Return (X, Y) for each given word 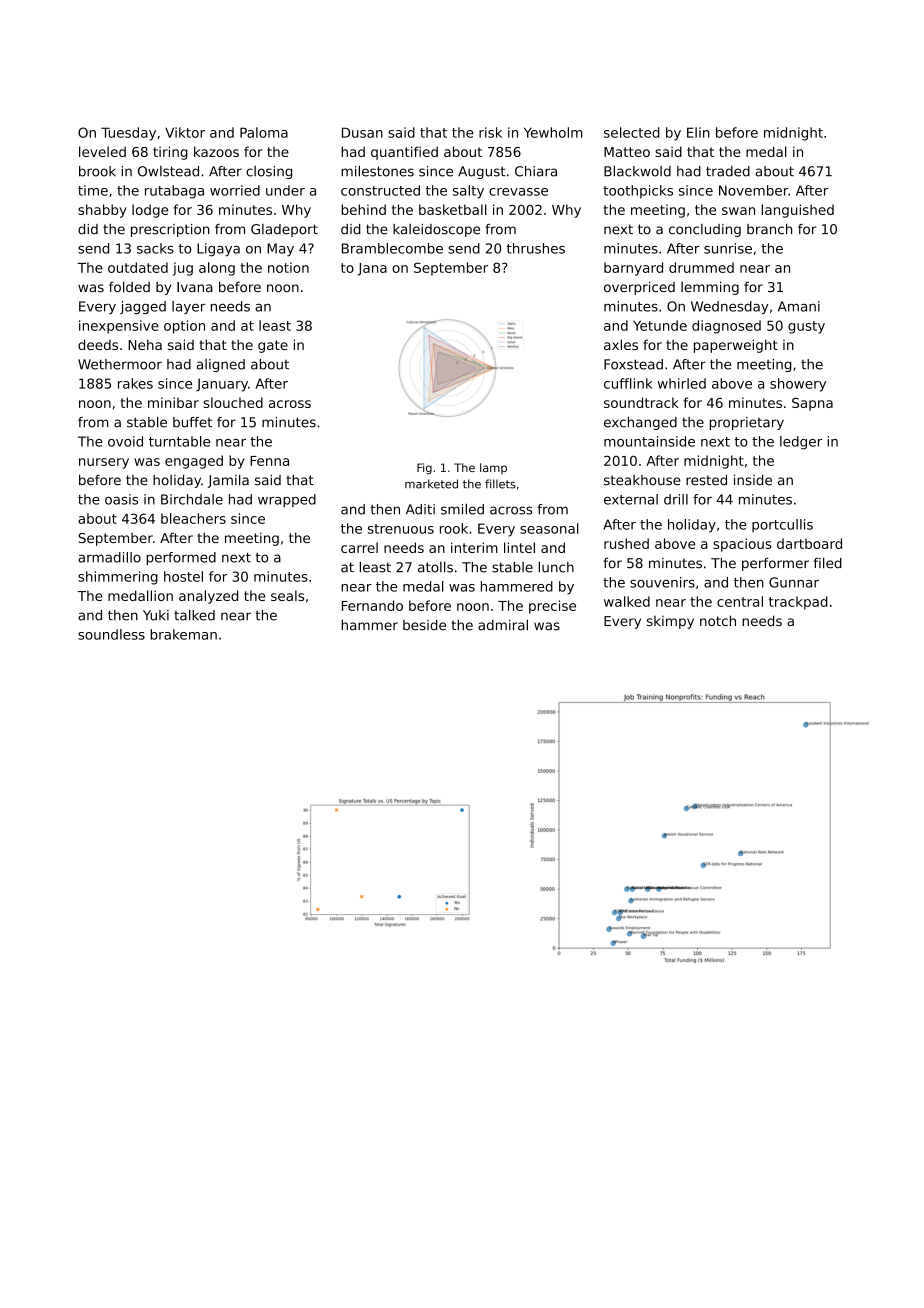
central (740, 601)
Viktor (185, 132)
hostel (183, 576)
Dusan (362, 132)
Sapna (812, 404)
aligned (221, 365)
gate (273, 346)
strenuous (401, 529)
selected (632, 132)
